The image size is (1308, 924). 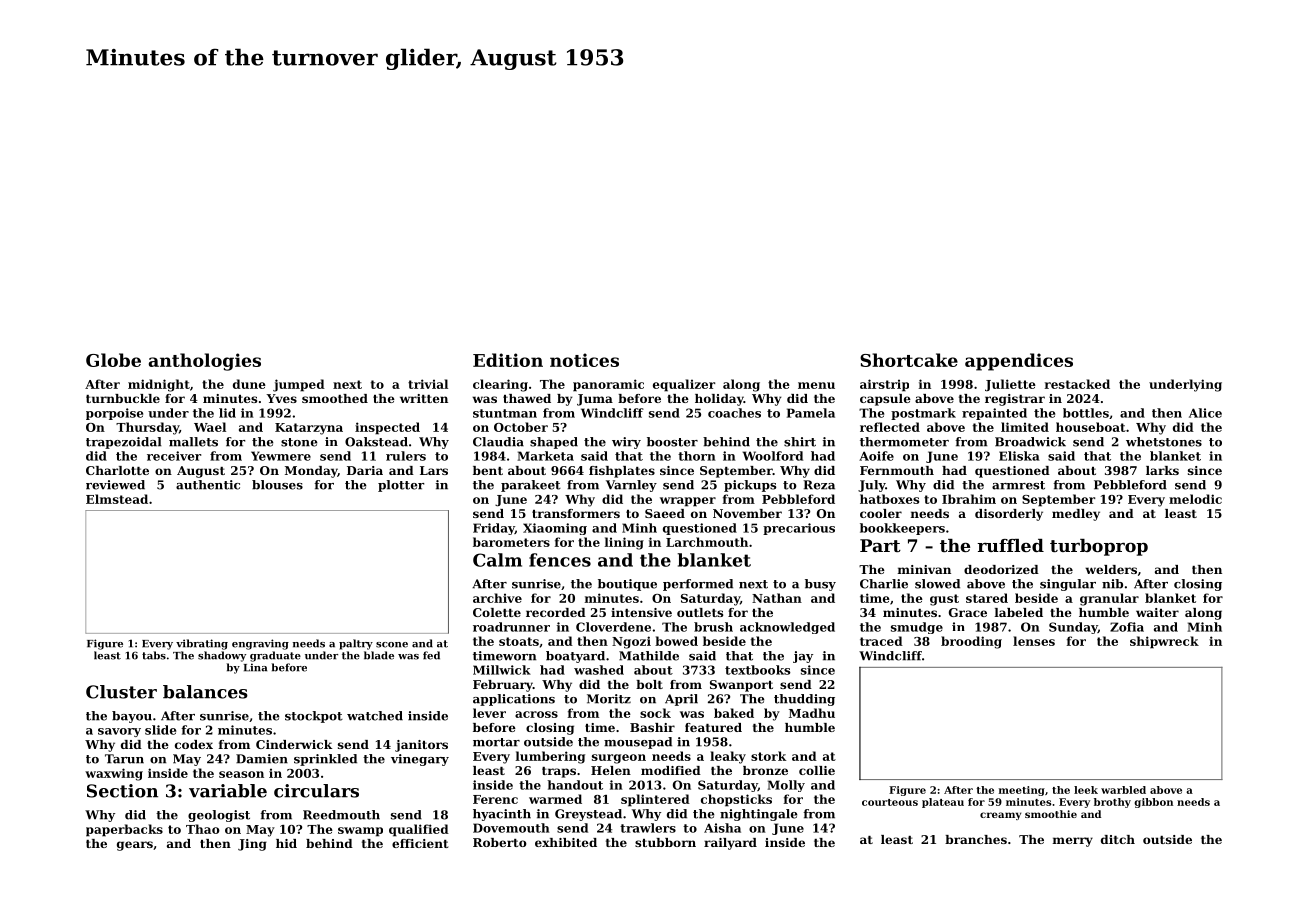 What do you see at coordinates (222, 656) in the screenshot?
I see `shadowy` at bounding box center [222, 656].
